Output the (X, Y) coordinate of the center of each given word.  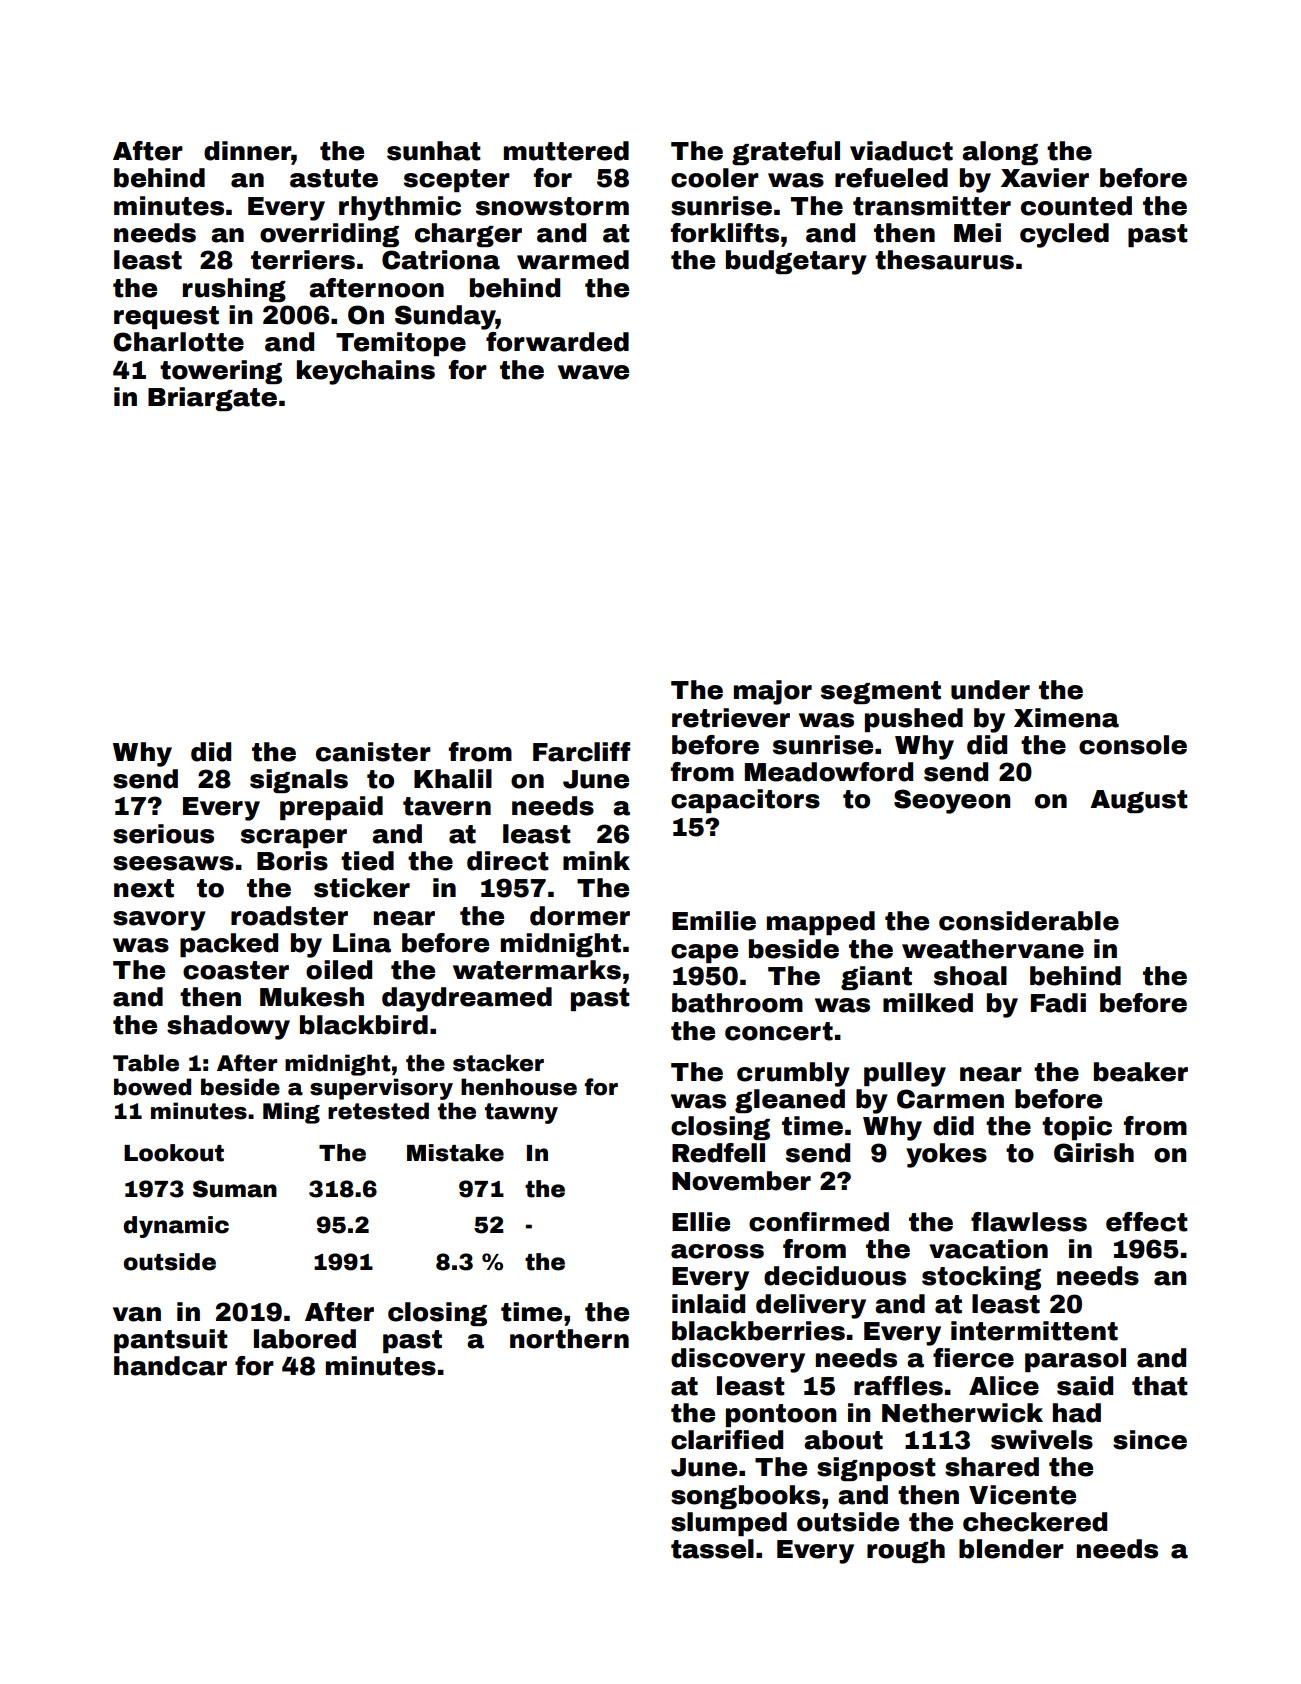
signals (299, 781)
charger (468, 235)
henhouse (519, 1087)
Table (146, 1063)
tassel (712, 1549)
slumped (729, 1524)
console (1133, 745)
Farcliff (581, 752)
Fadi (1058, 1003)
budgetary (796, 262)
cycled (1064, 235)
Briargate (212, 399)
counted (1076, 206)
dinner (247, 151)
